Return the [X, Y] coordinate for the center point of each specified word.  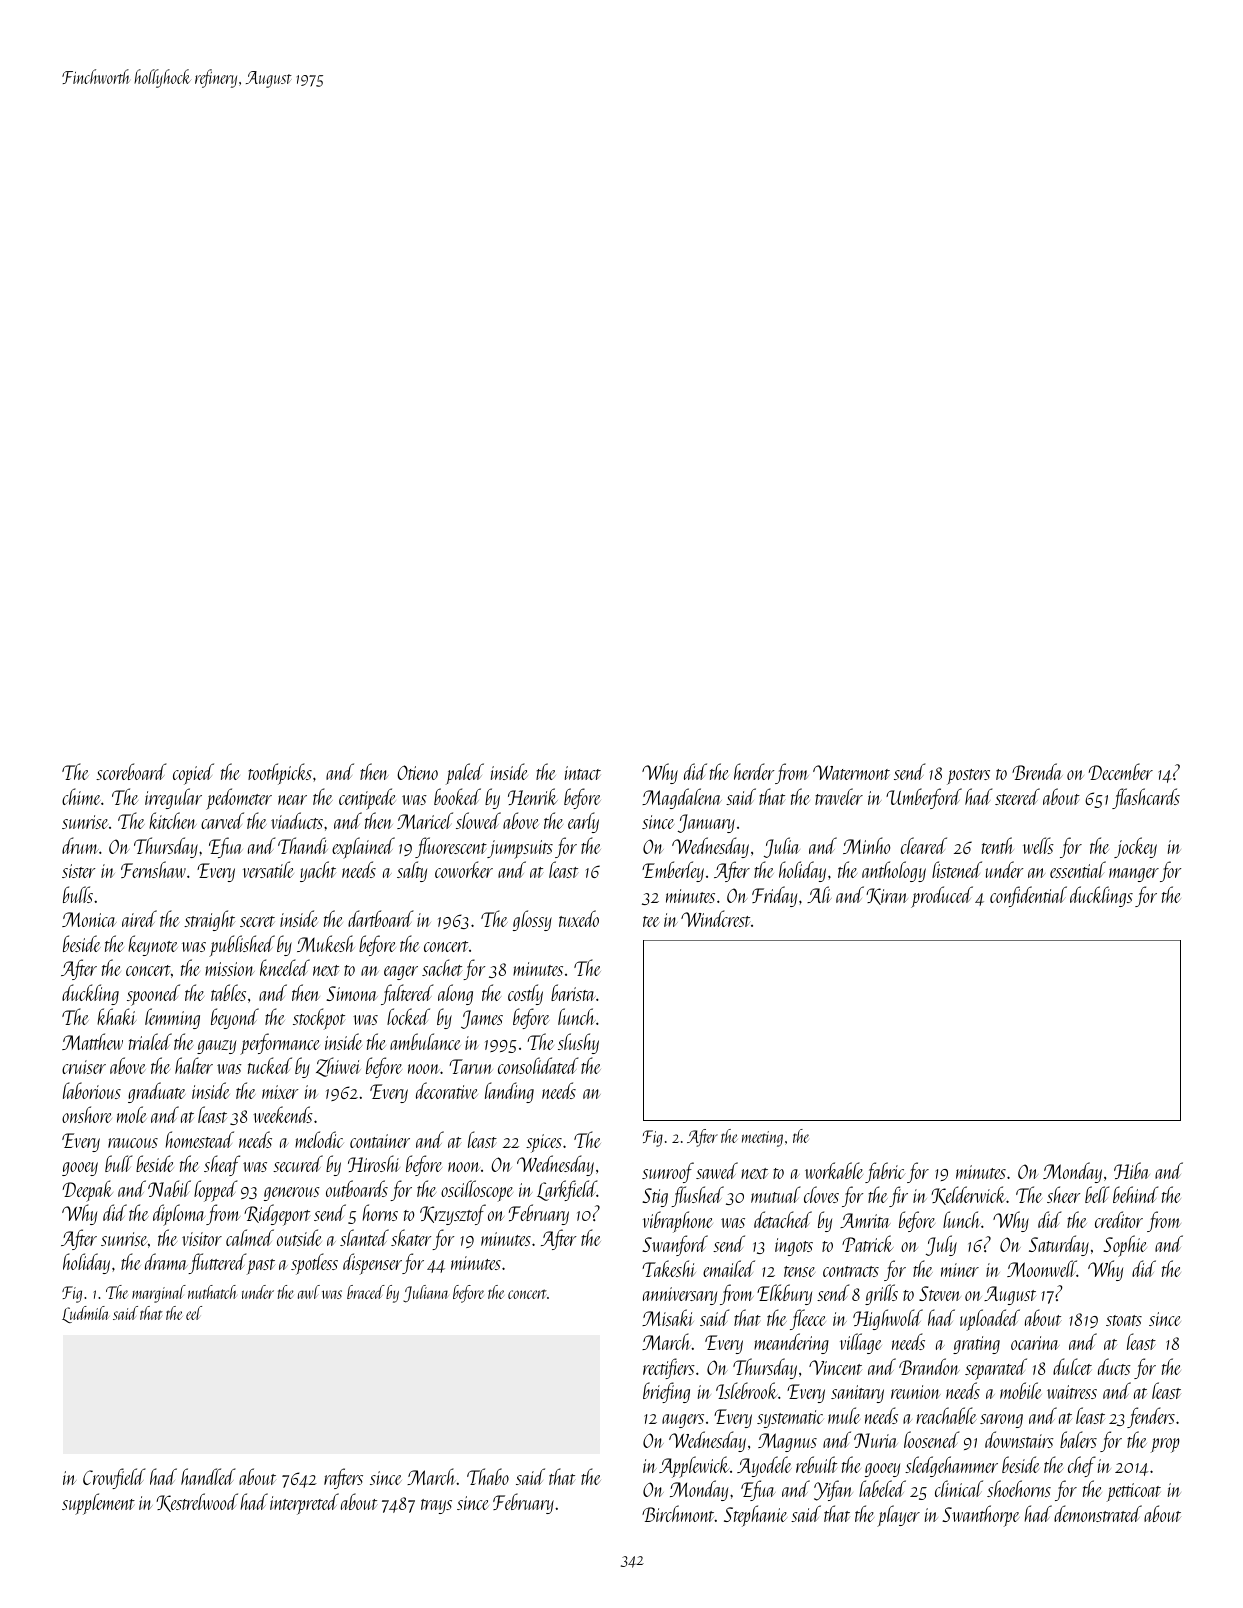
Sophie [1124, 1246]
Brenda [1037, 771]
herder [754, 771]
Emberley [673, 871]
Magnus [787, 1442]
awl [309, 1292]
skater [411, 1237]
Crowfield [114, 1478]
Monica [89, 919]
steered [1017, 796]
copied [193, 774]
